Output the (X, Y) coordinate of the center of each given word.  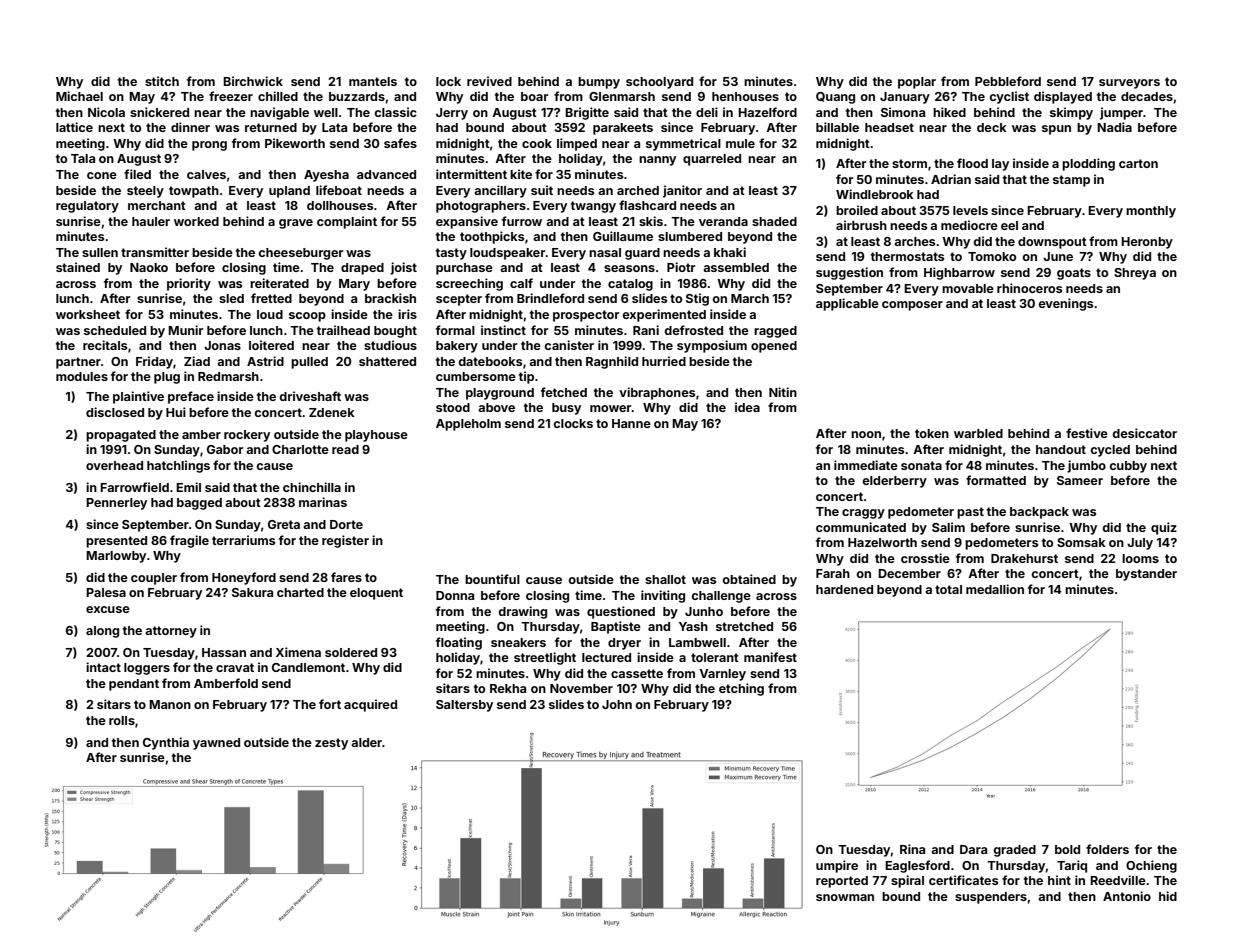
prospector (586, 316)
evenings (1066, 304)
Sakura (252, 592)
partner (78, 363)
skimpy (1071, 113)
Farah (833, 573)
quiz (1164, 528)
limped (577, 144)
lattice (74, 127)
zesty (331, 744)
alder (366, 742)
